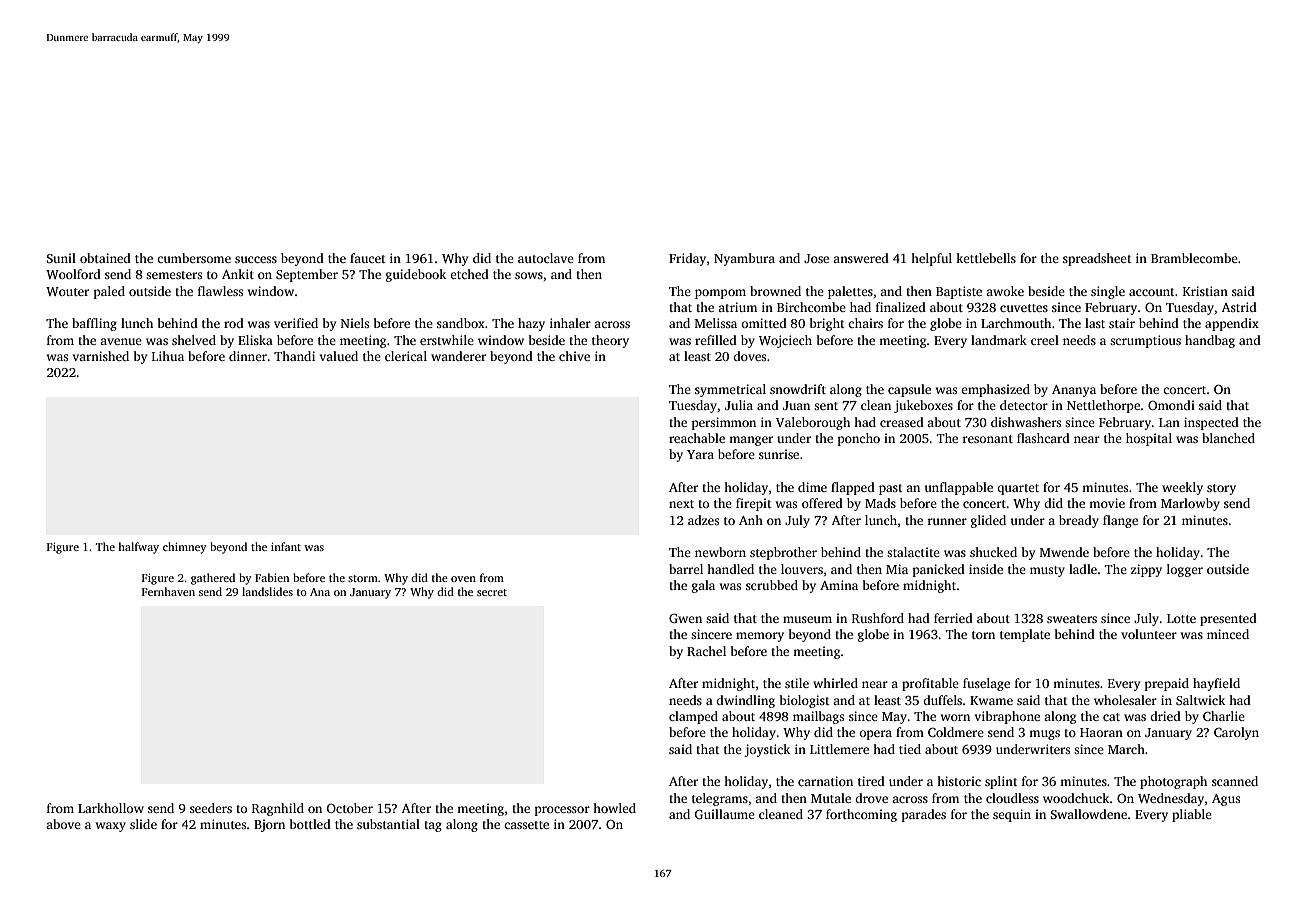 The width and height of the image is (1308, 924). I want to click on Bjorn, so click(269, 825).
